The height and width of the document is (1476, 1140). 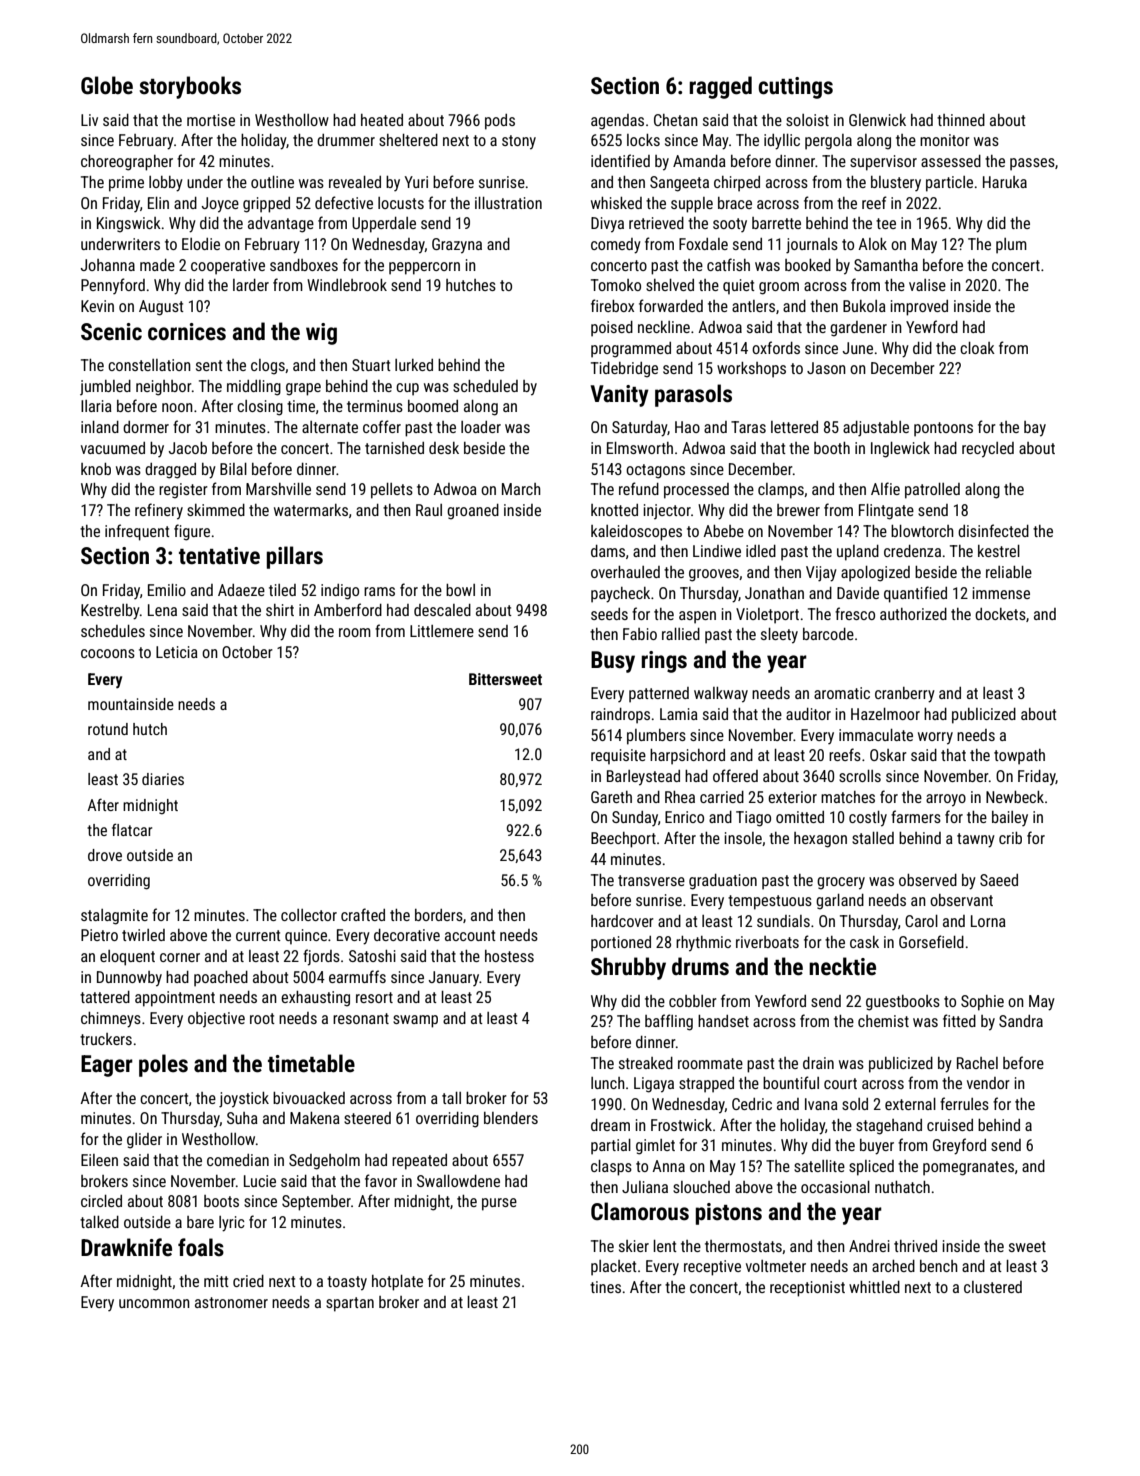 I want to click on reliable, so click(x=1009, y=572).
